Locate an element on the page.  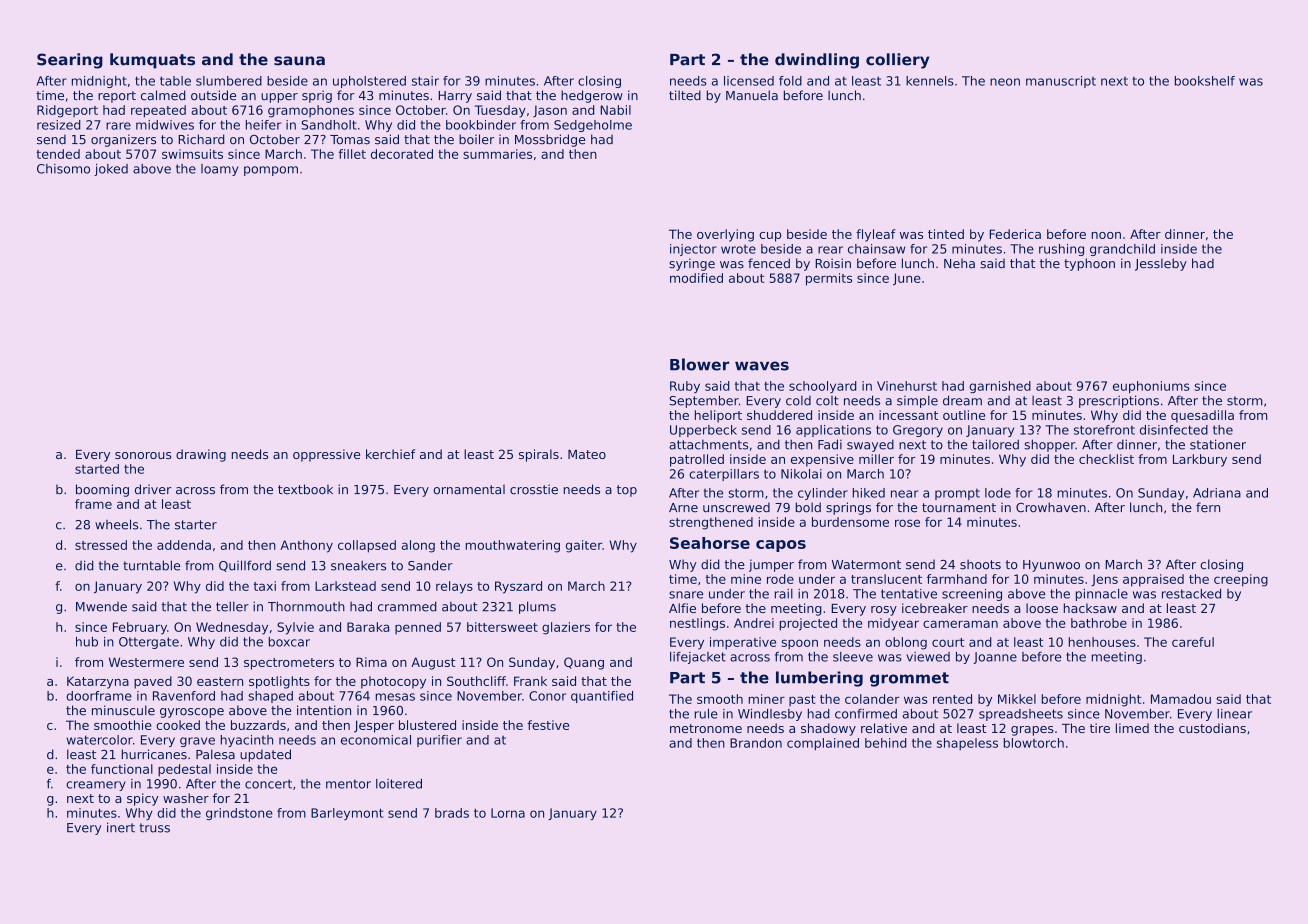
oppressive is located at coordinates (326, 455).
